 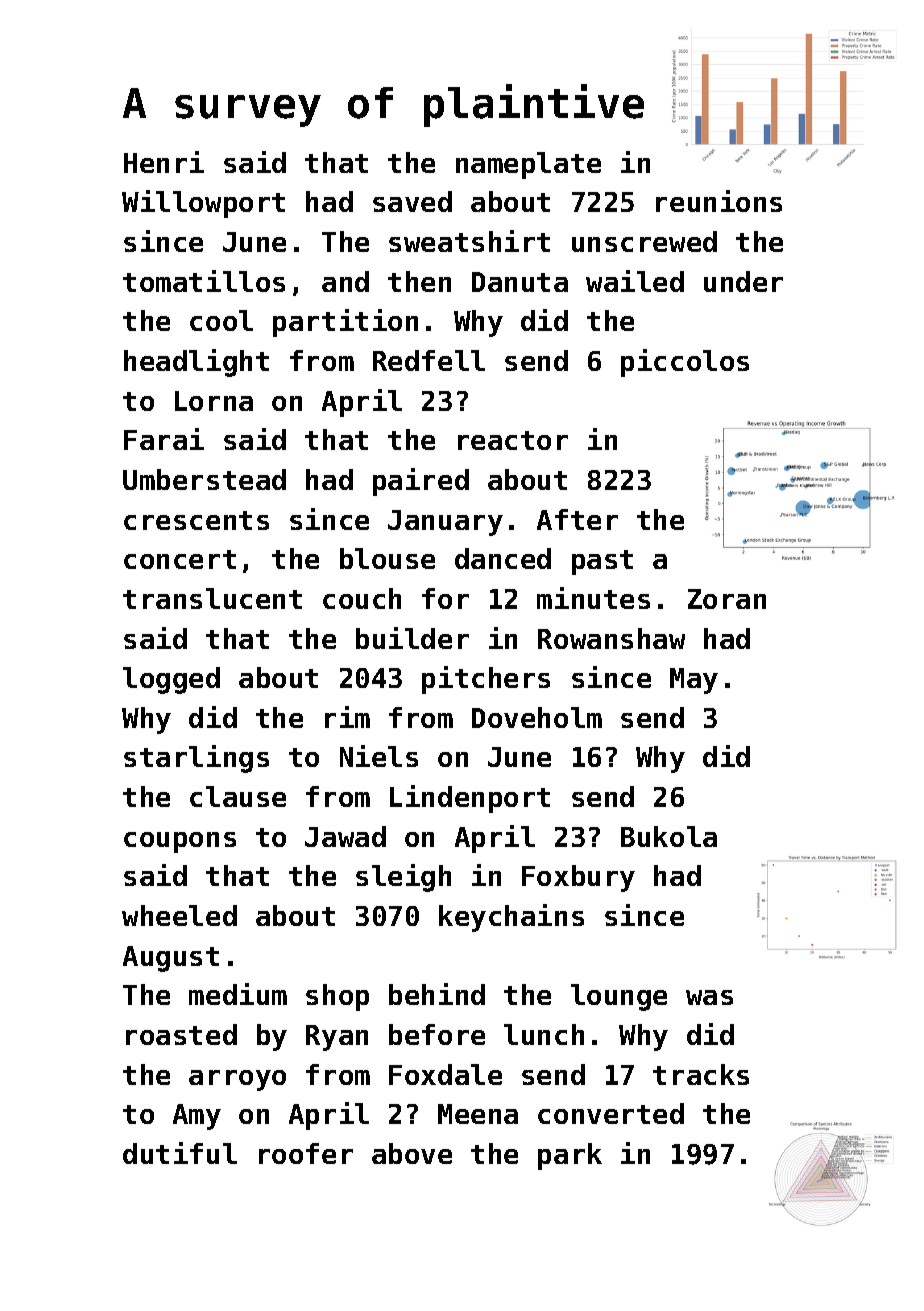 What do you see at coordinates (180, 1153) in the screenshot?
I see `dutiful` at bounding box center [180, 1153].
